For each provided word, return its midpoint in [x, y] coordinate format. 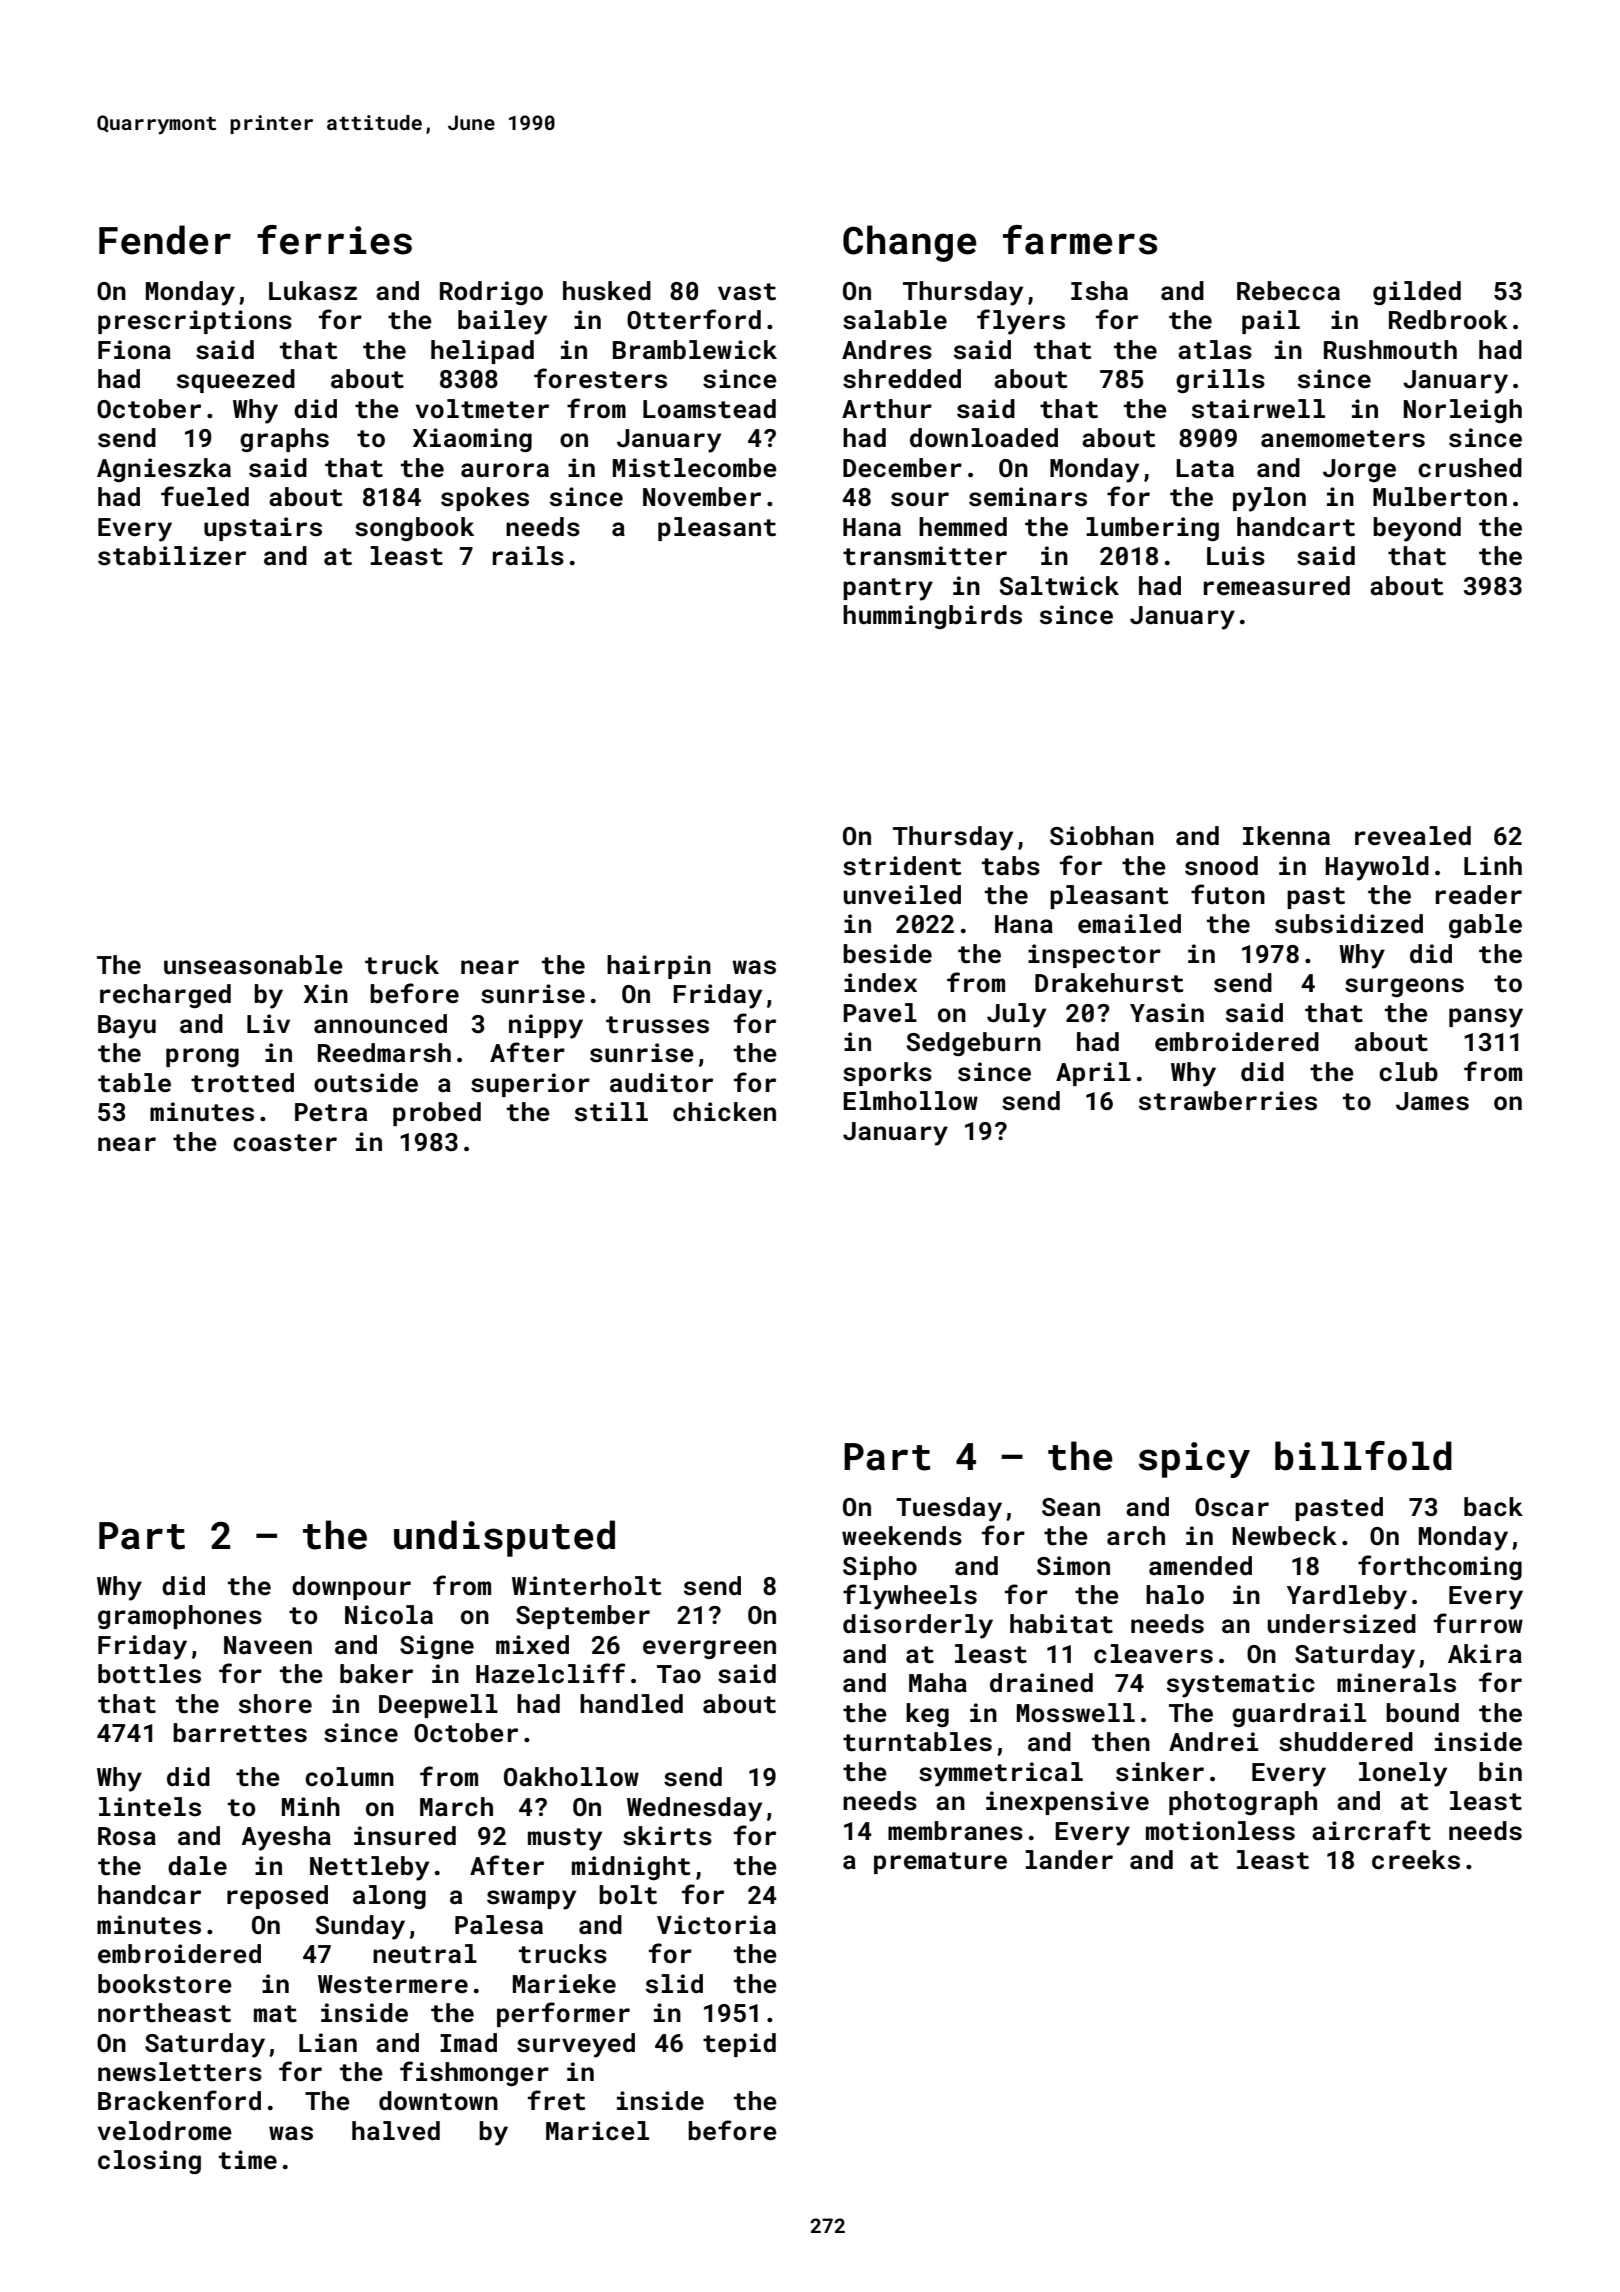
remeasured [1277, 586]
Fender [165, 240]
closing [149, 2162]
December [902, 468]
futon [1228, 894]
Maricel [597, 2131]
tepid [739, 2045]
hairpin [659, 967]
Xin [326, 993]
